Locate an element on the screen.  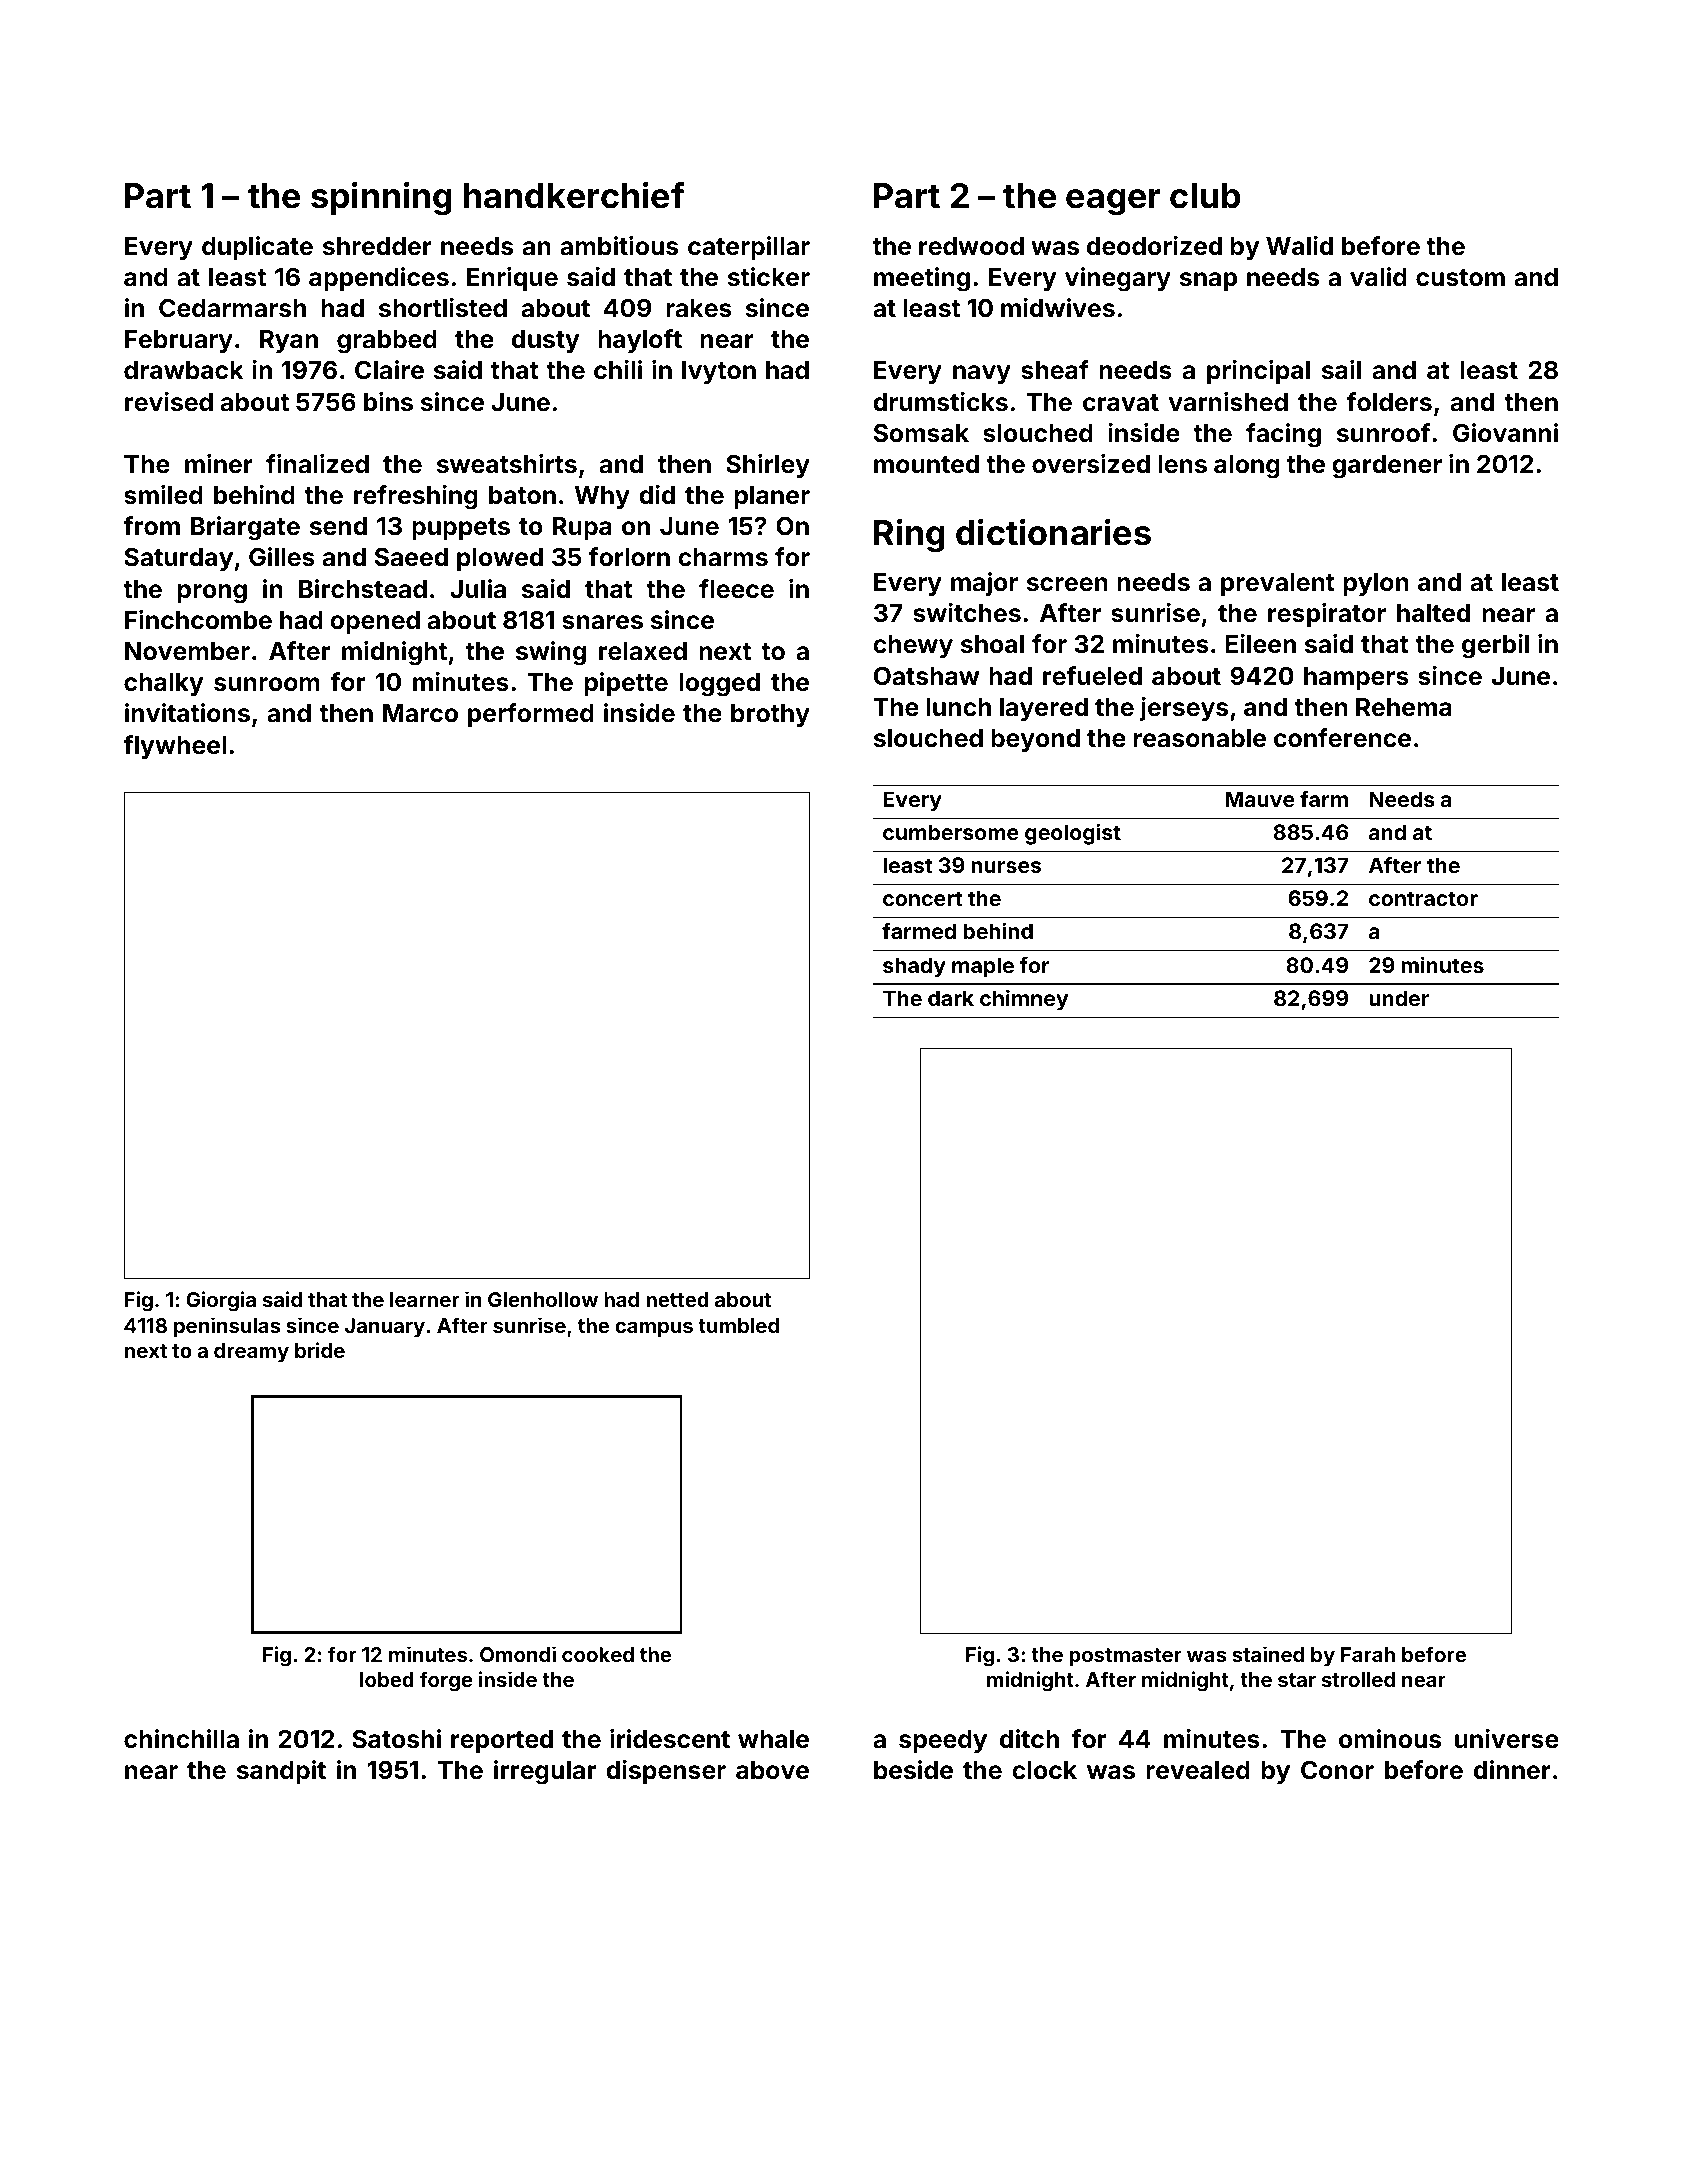
sandpit is located at coordinates (281, 1772).
